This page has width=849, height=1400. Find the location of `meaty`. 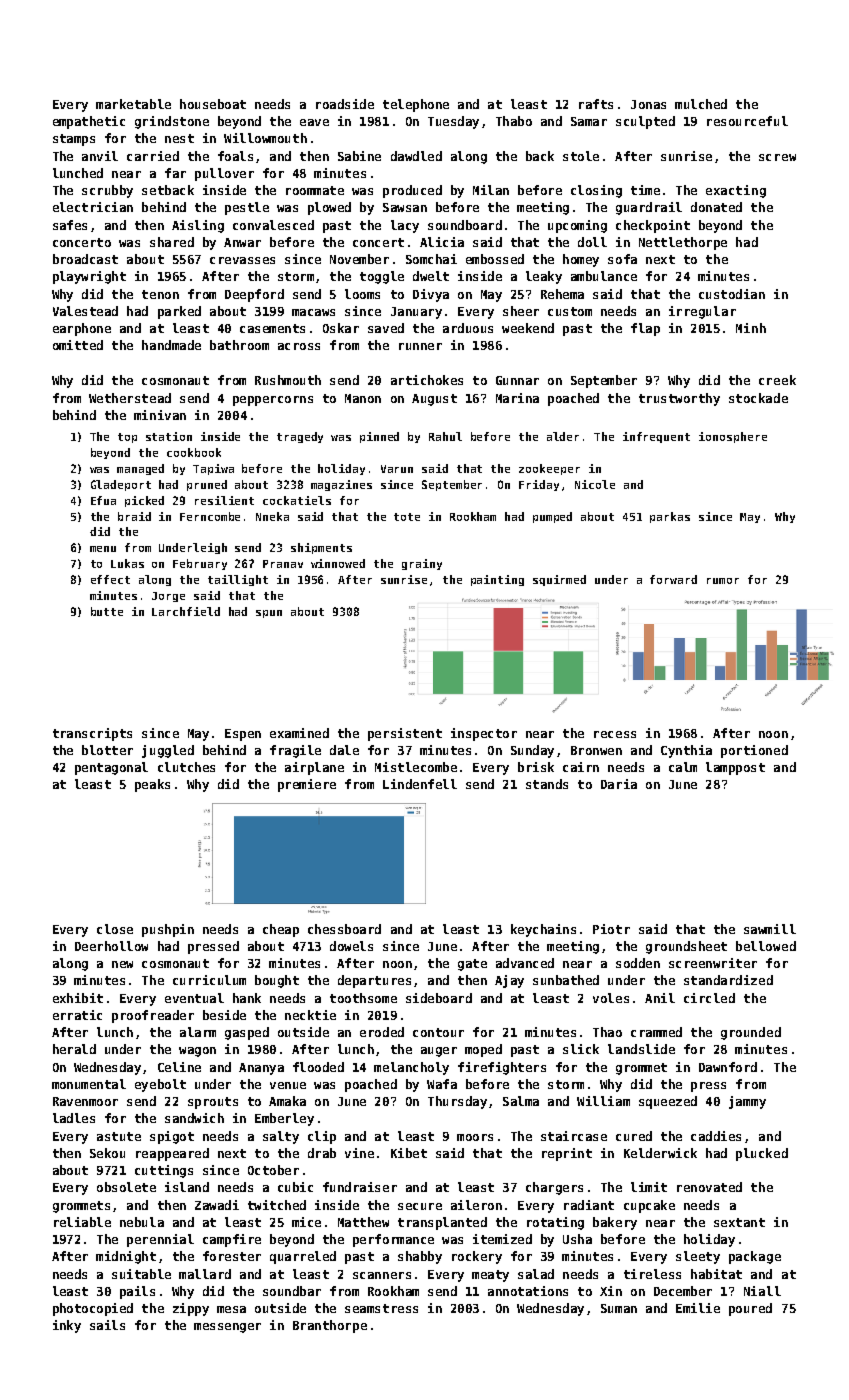

meaty is located at coordinates (490, 1276).
